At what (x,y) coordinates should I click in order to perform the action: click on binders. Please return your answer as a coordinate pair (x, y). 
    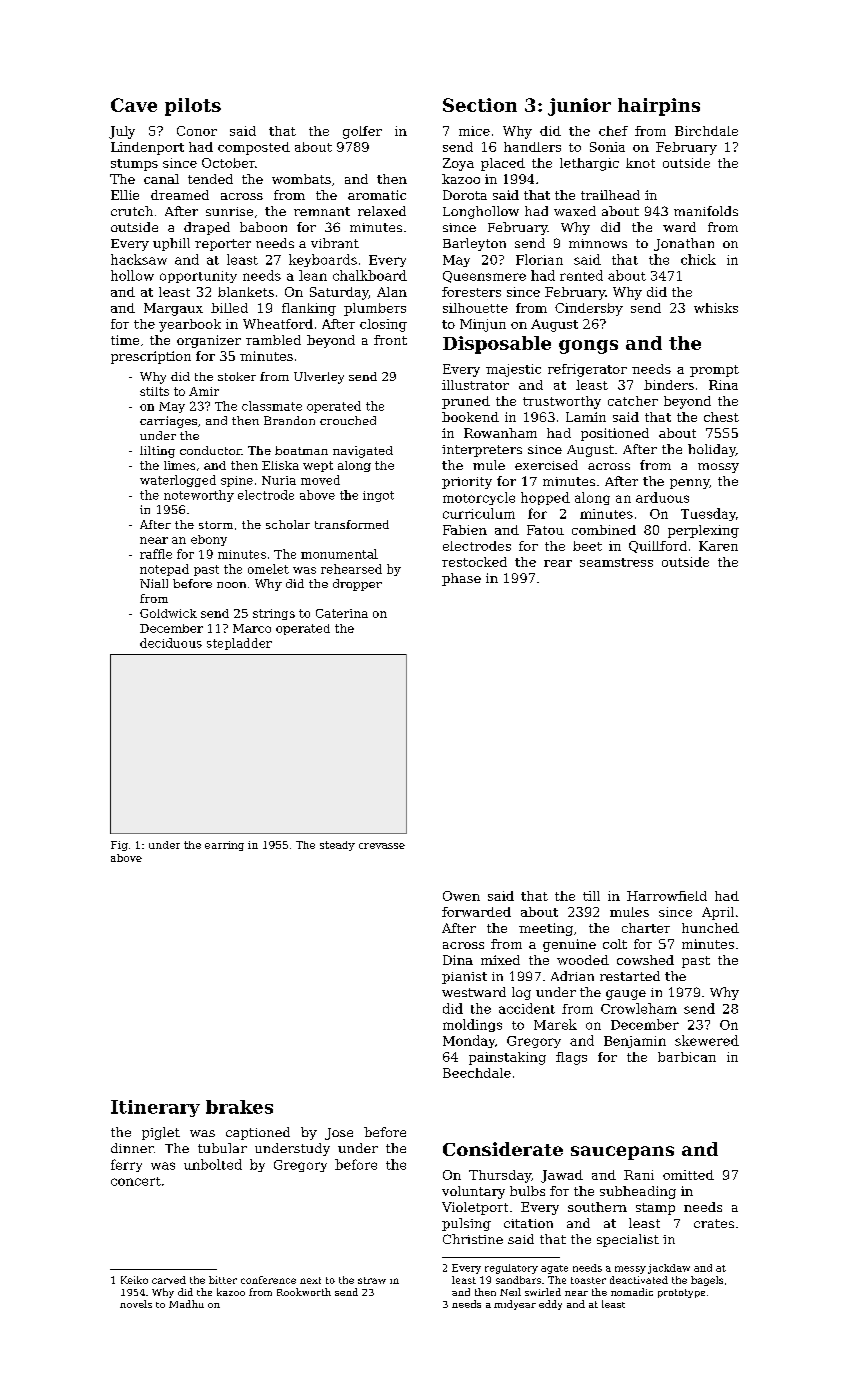
    Looking at the image, I should click on (669, 385).
